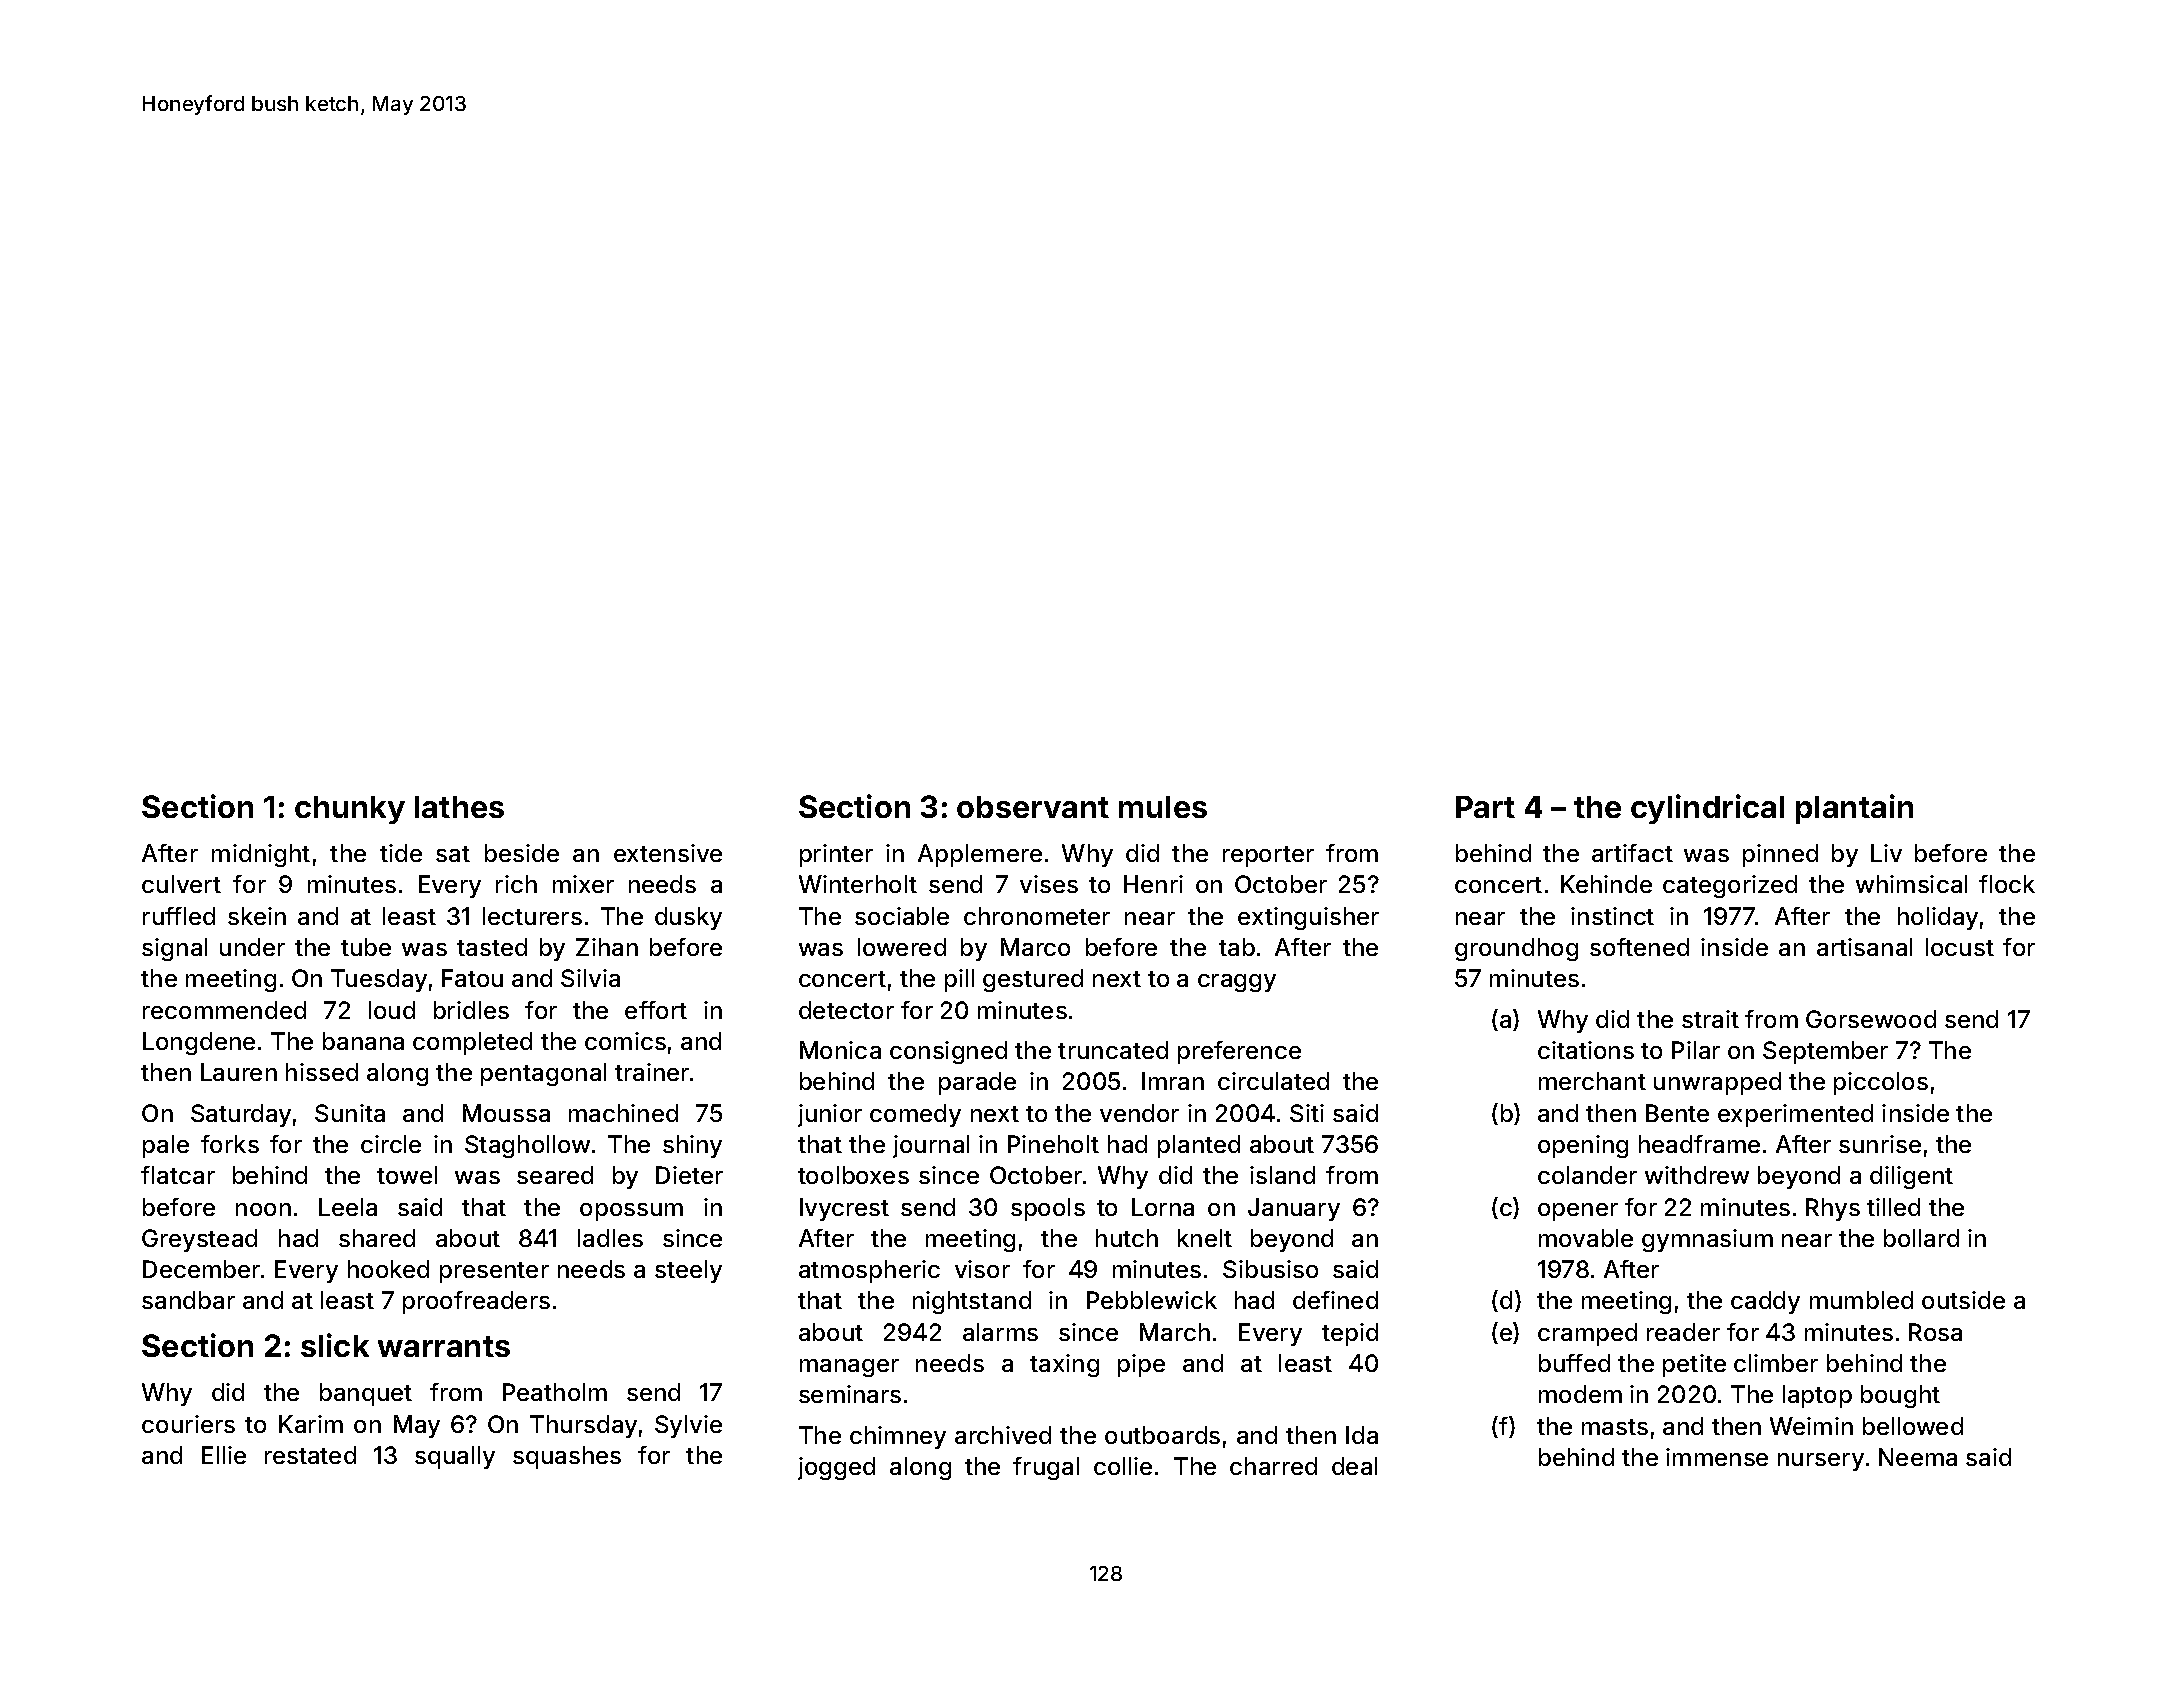  What do you see at coordinates (188, 1300) in the screenshot?
I see `sandbar` at bounding box center [188, 1300].
